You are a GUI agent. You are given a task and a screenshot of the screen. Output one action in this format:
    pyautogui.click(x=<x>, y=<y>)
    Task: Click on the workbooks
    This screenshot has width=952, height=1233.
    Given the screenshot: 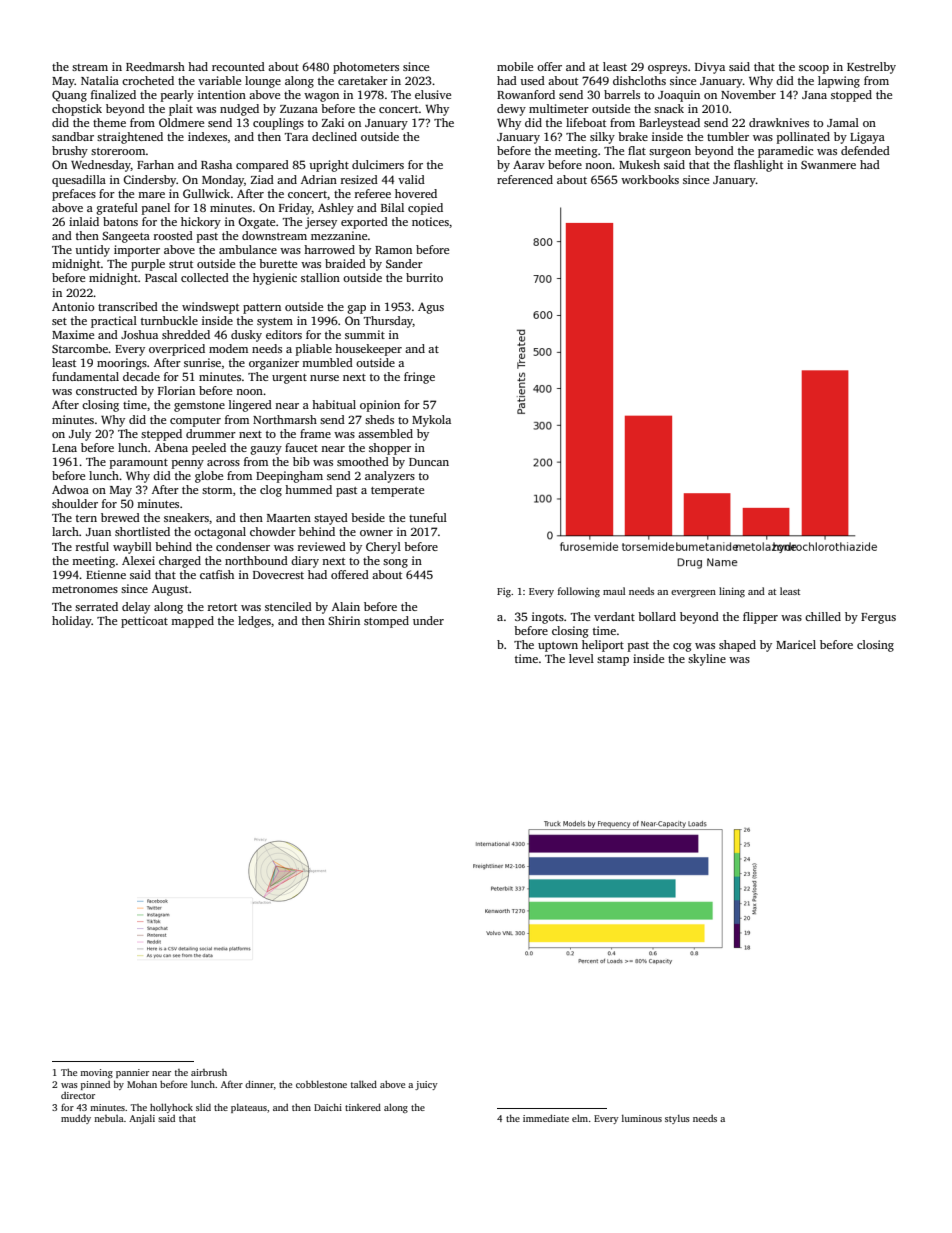 What is the action you would take?
    pyautogui.click(x=650, y=179)
